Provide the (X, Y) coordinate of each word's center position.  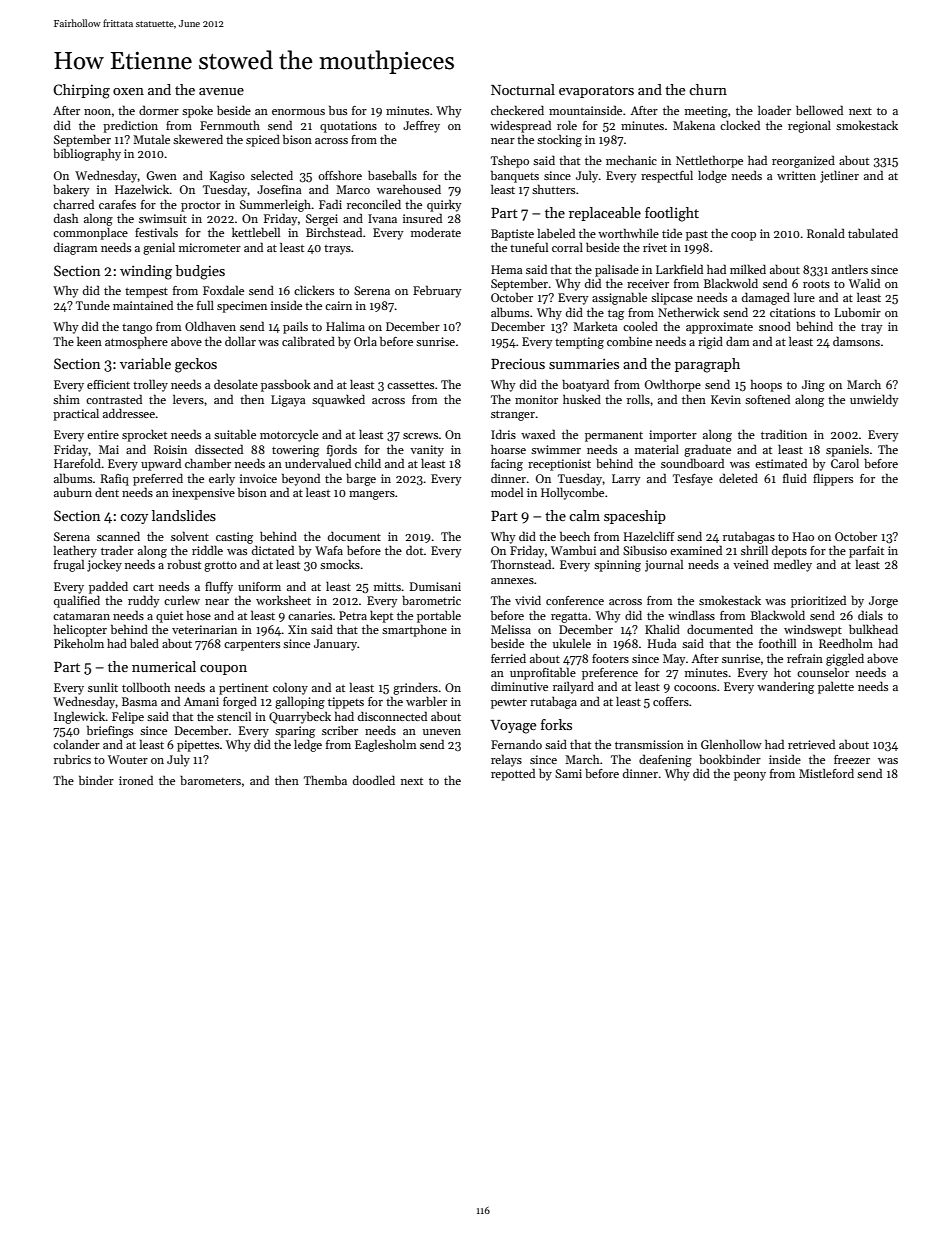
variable (145, 363)
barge (361, 479)
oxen (128, 91)
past (697, 235)
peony (750, 776)
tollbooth (146, 687)
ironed (136, 780)
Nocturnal (523, 89)
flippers (833, 480)
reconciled (374, 204)
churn (708, 89)
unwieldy (874, 401)
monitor (536, 399)
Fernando (516, 744)
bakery (71, 190)
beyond (301, 479)
